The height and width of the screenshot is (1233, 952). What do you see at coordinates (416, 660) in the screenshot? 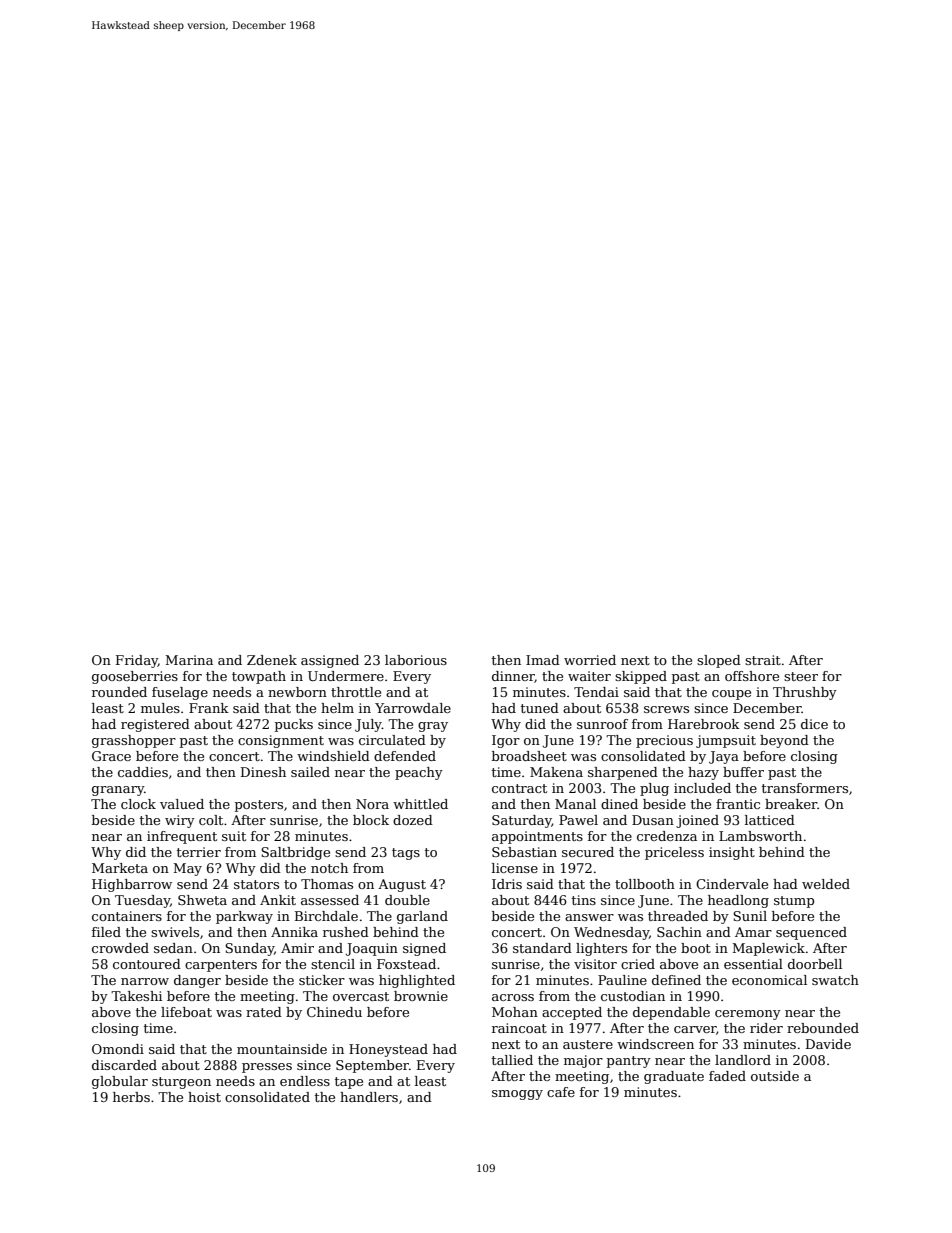
I see `laborious` at bounding box center [416, 660].
